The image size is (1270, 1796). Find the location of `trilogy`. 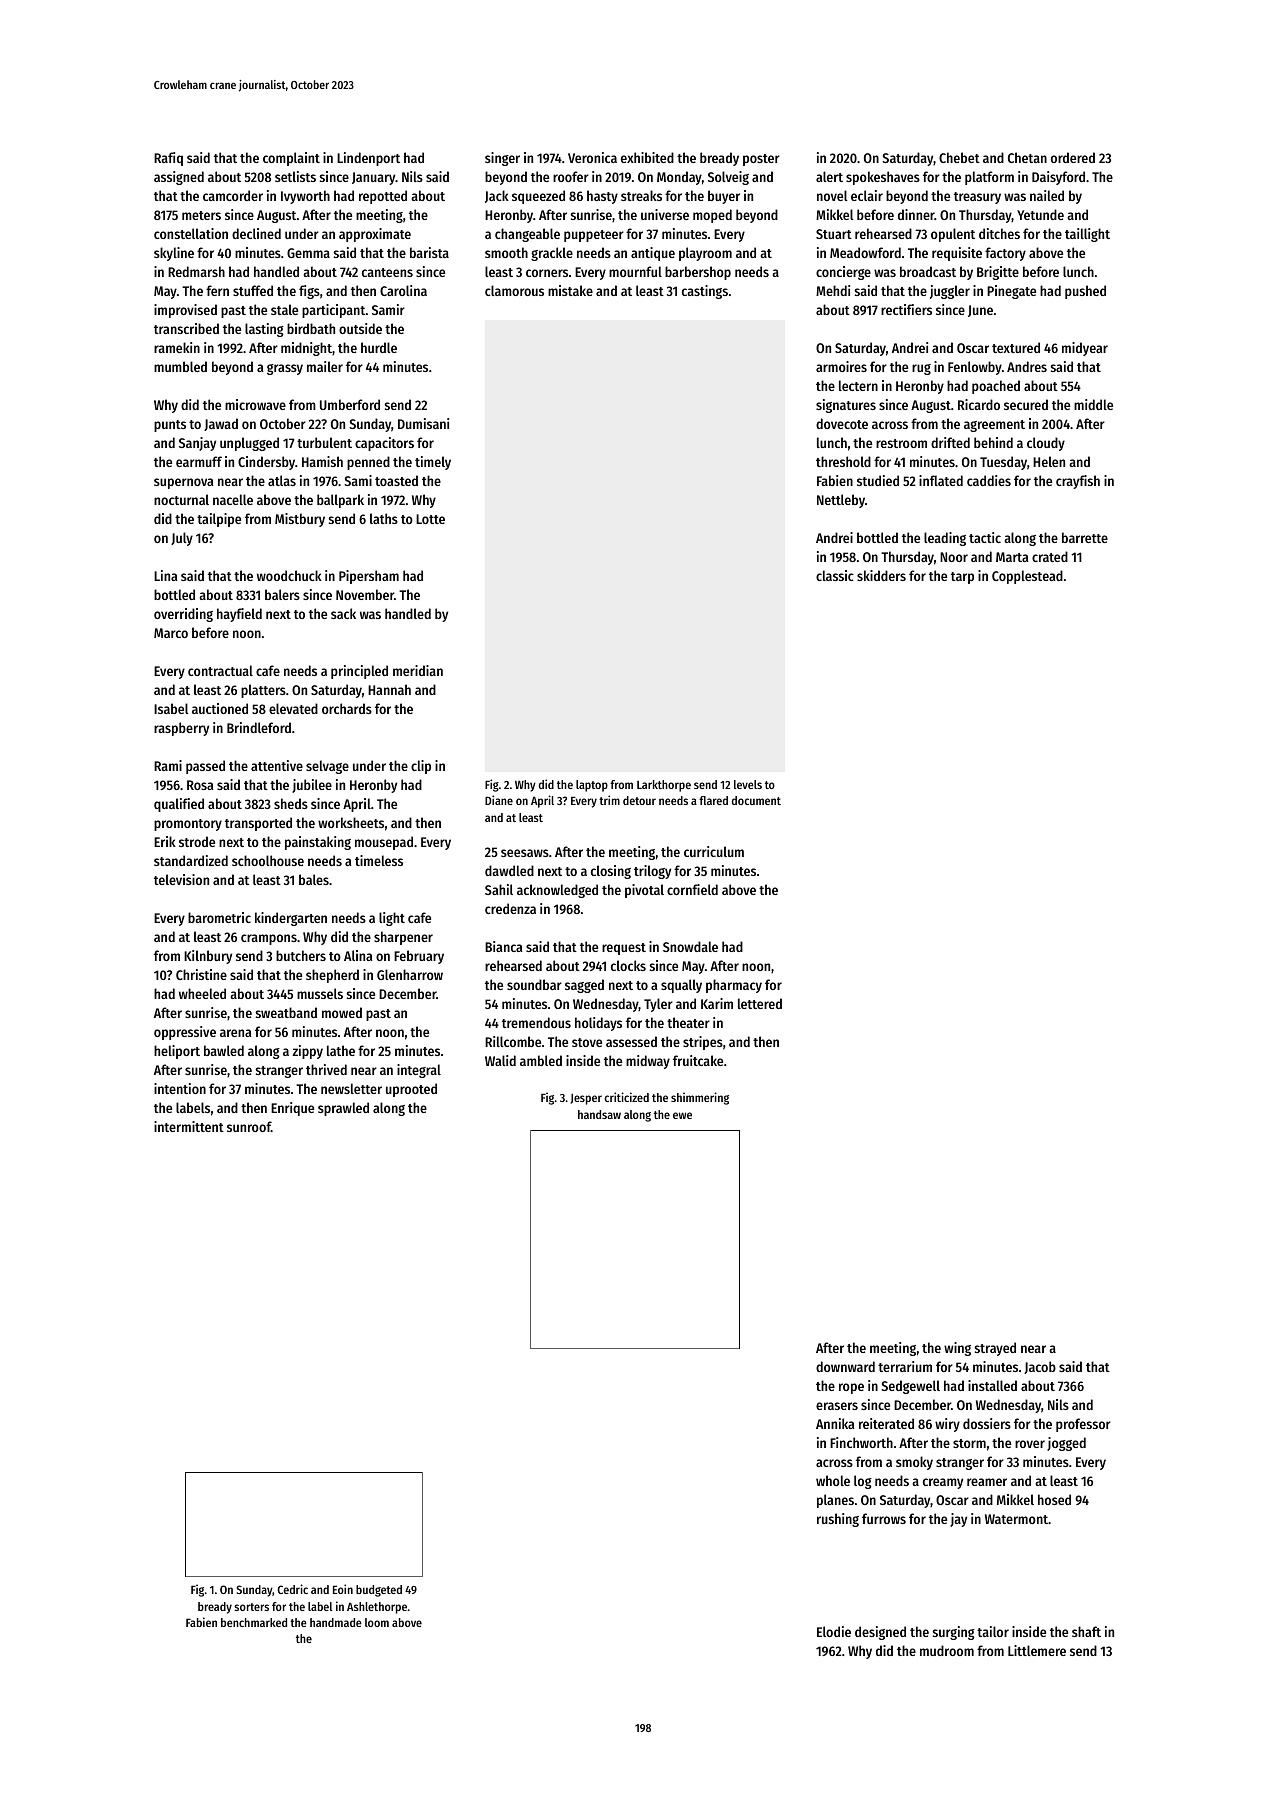

trilogy is located at coordinates (652, 872).
